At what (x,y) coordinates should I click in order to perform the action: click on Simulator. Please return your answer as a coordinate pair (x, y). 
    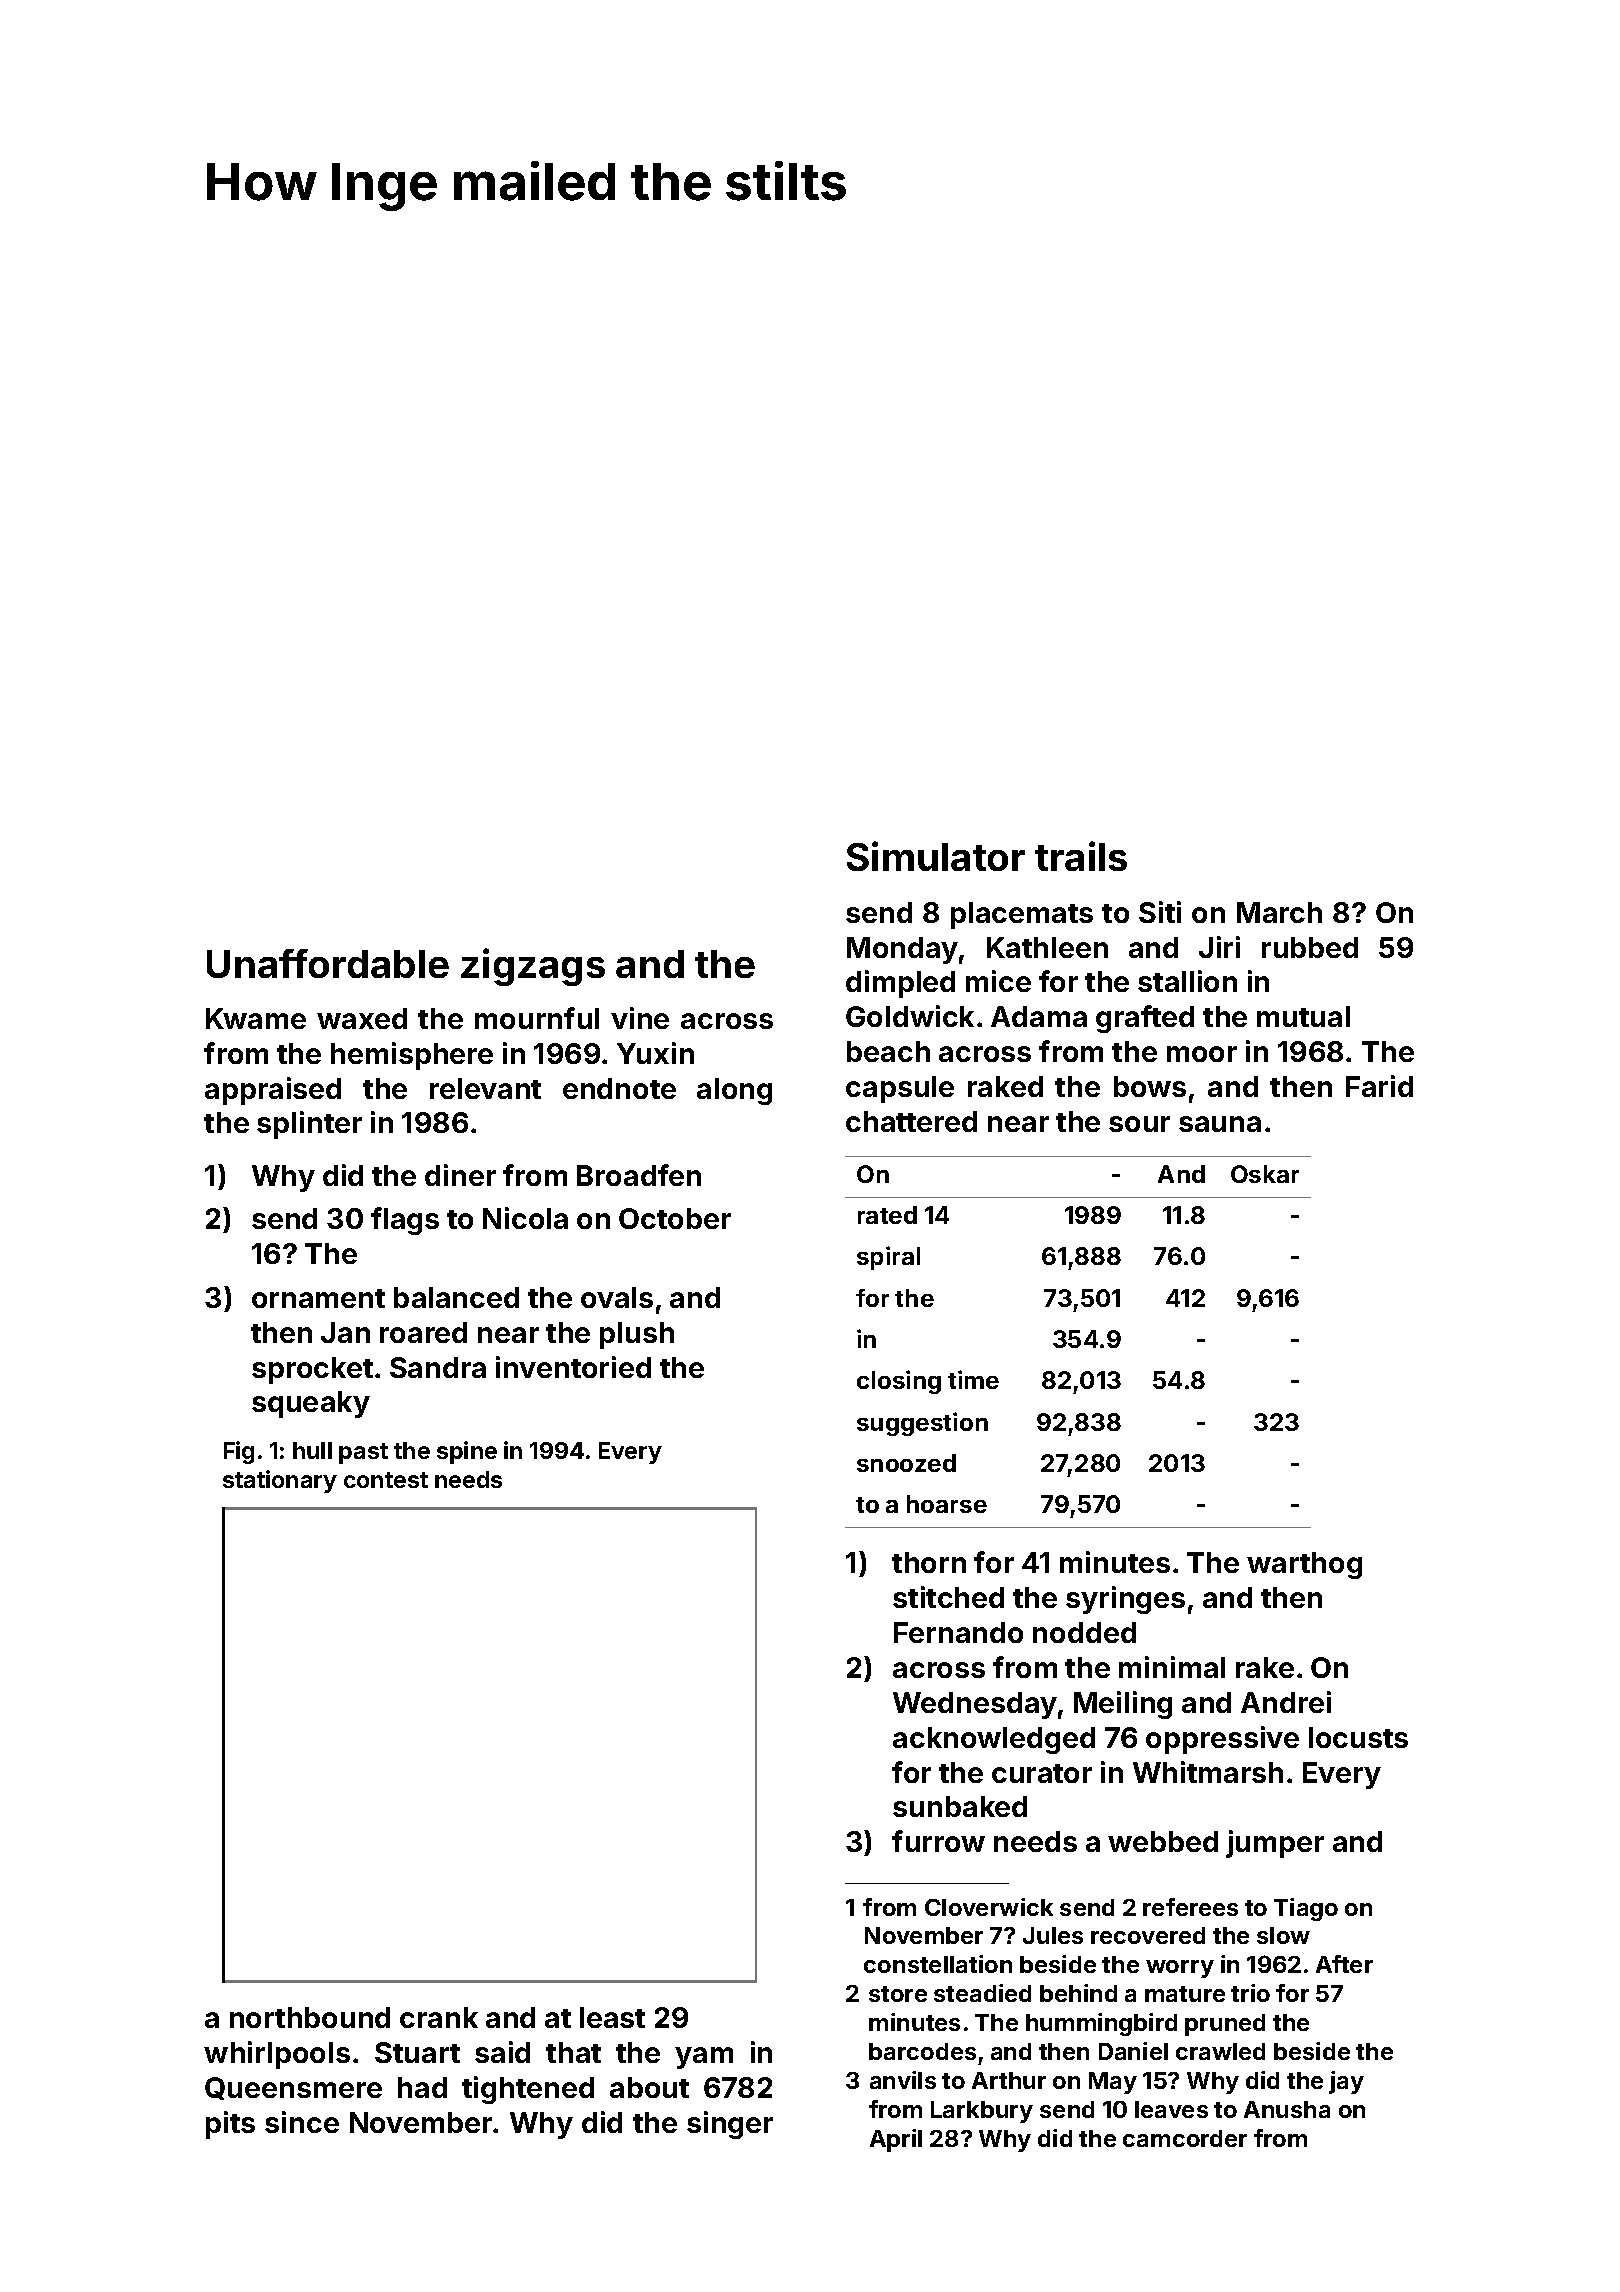
    Looking at the image, I should click on (936, 856).
